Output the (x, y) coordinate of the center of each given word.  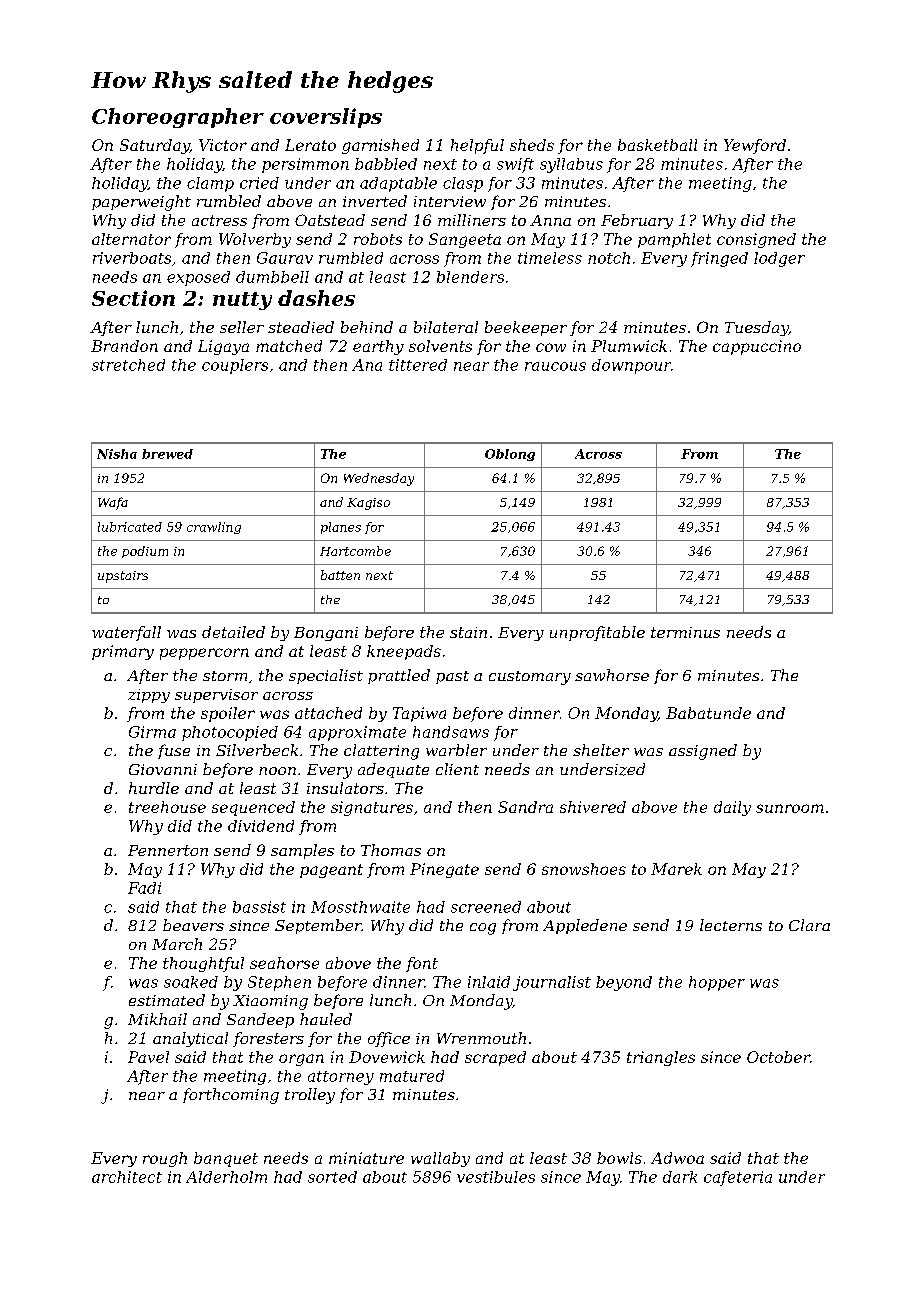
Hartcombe (355, 551)
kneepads (404, 652)
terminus (685, 632)
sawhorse (612, 675)
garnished (380, 146)
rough (165, 1159)
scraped (495, 1058)
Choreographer (178, 118)
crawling (214, 528)
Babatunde (708, 713)
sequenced (253, 808)
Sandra (525, 807)
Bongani (326, 634)
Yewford (755, 146)
